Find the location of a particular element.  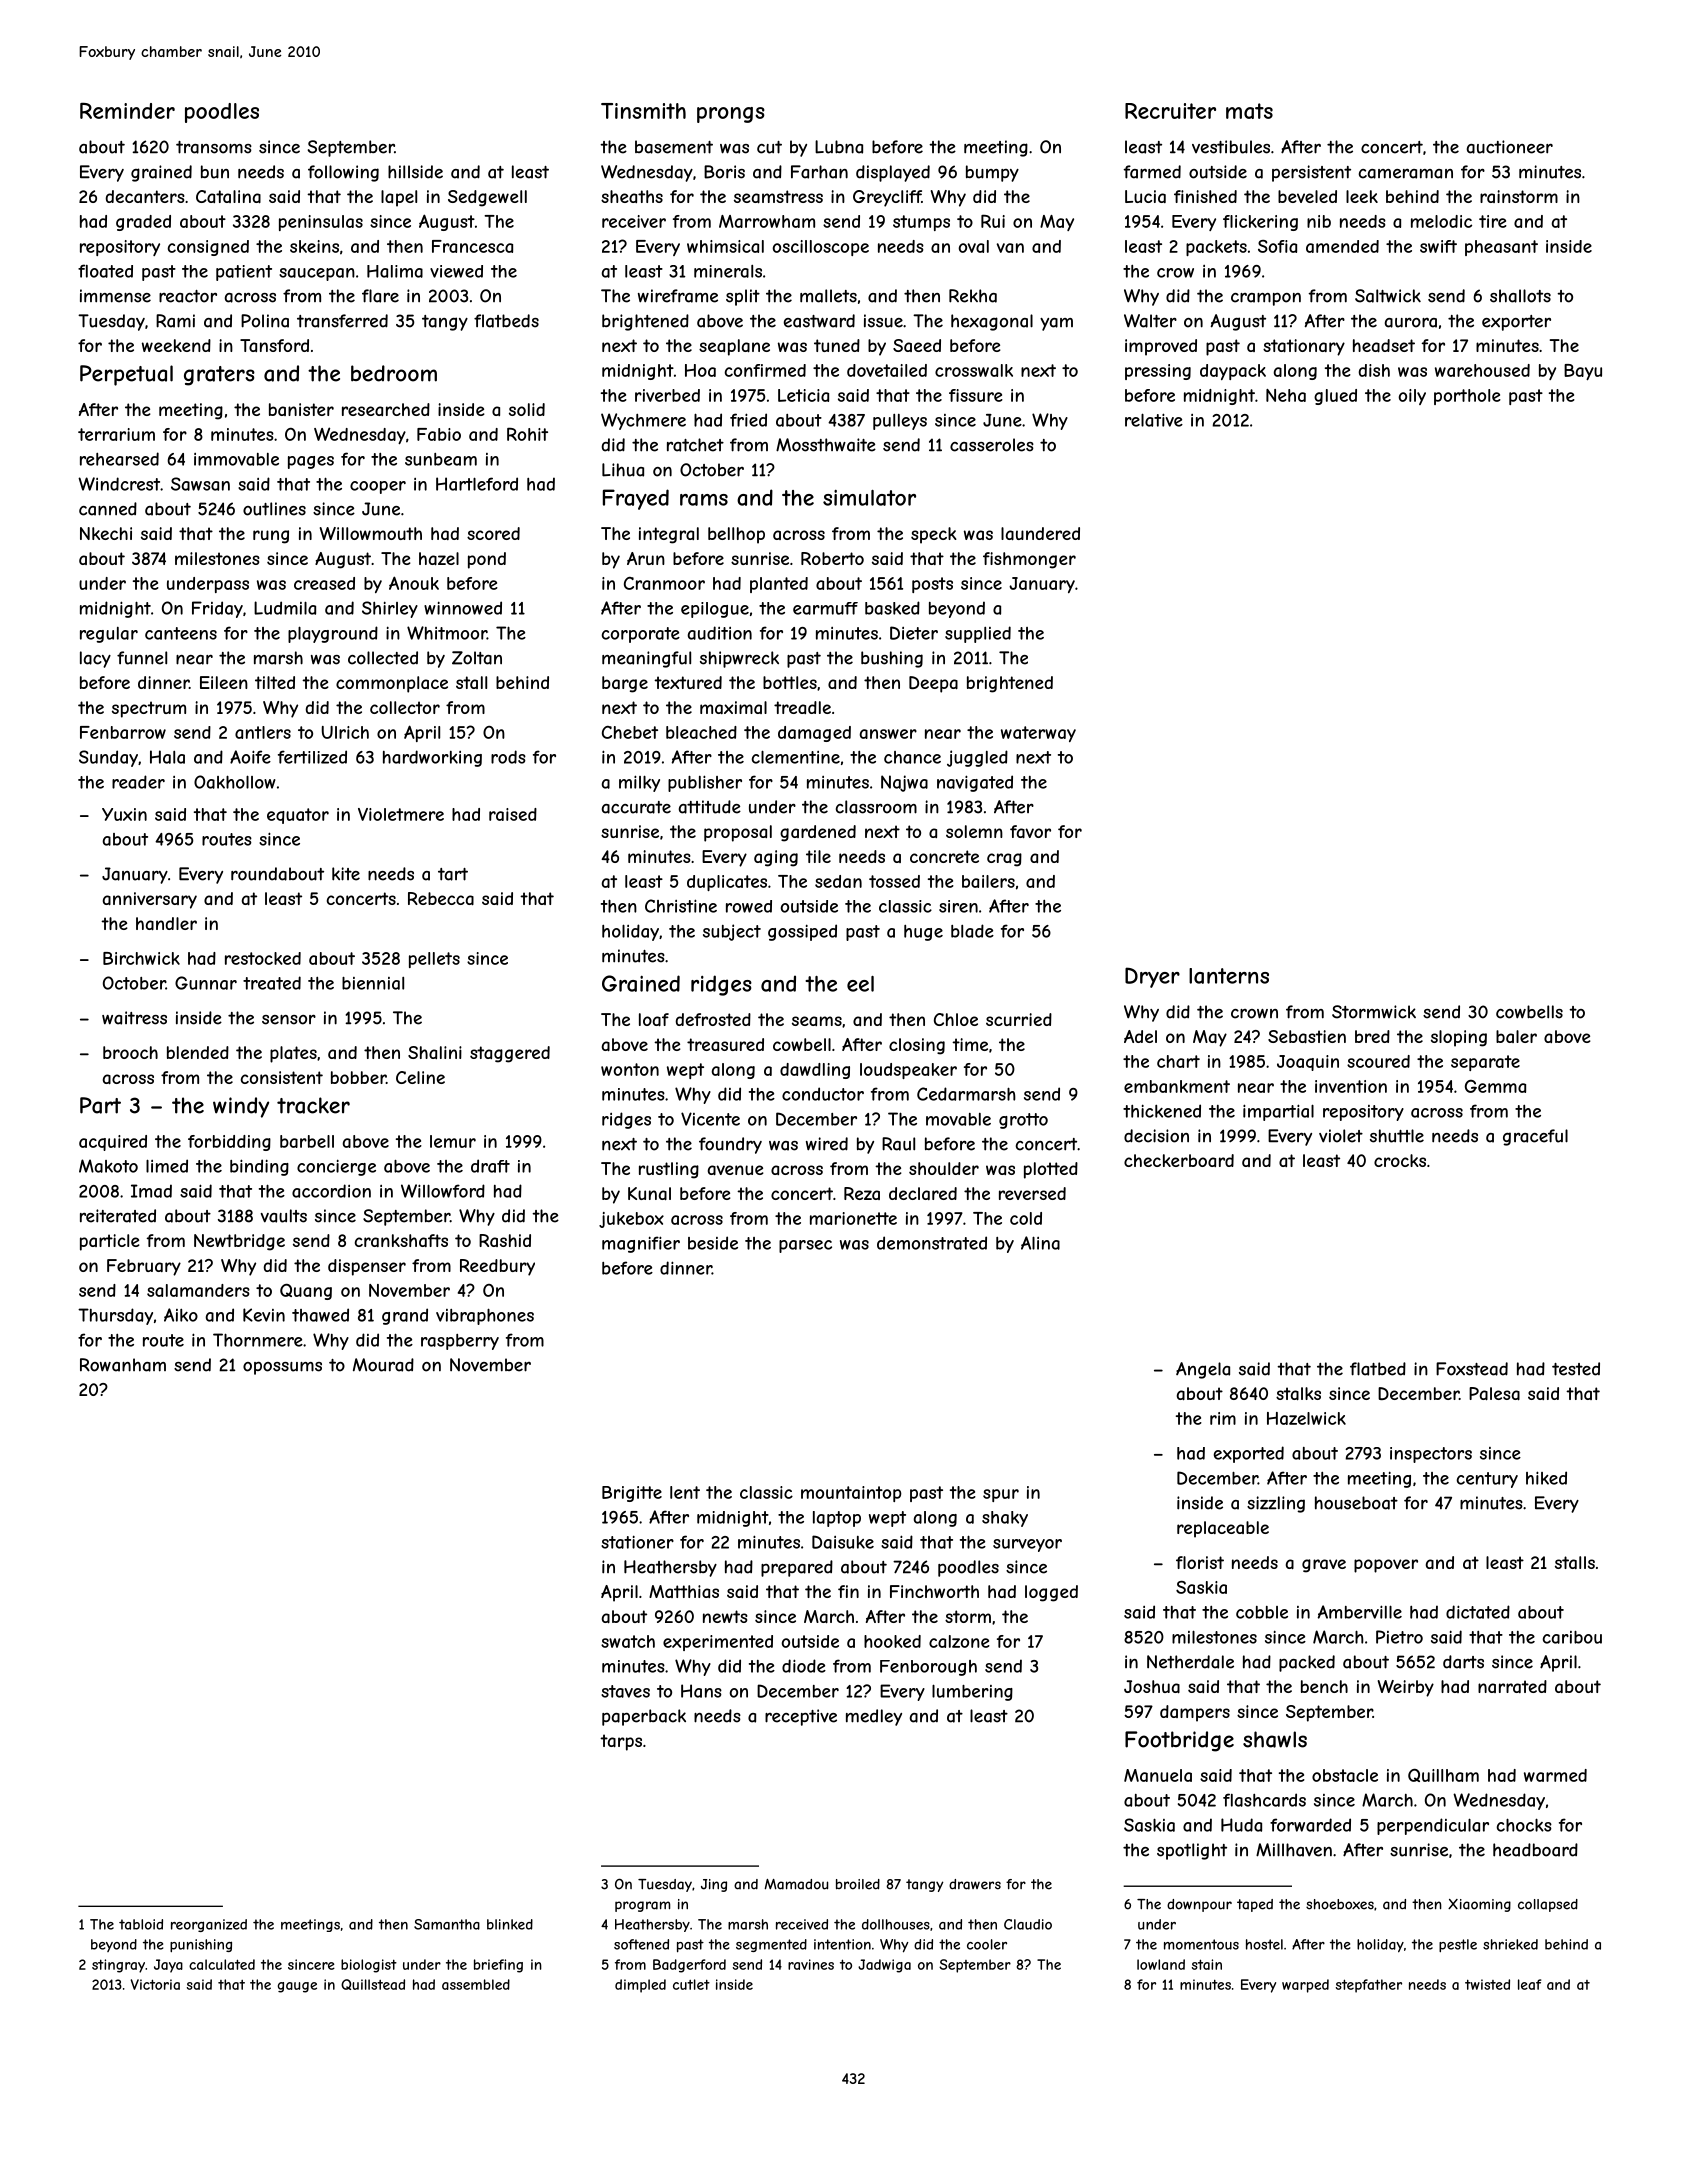

Oakhollow is located at coordinates (235, 782).
